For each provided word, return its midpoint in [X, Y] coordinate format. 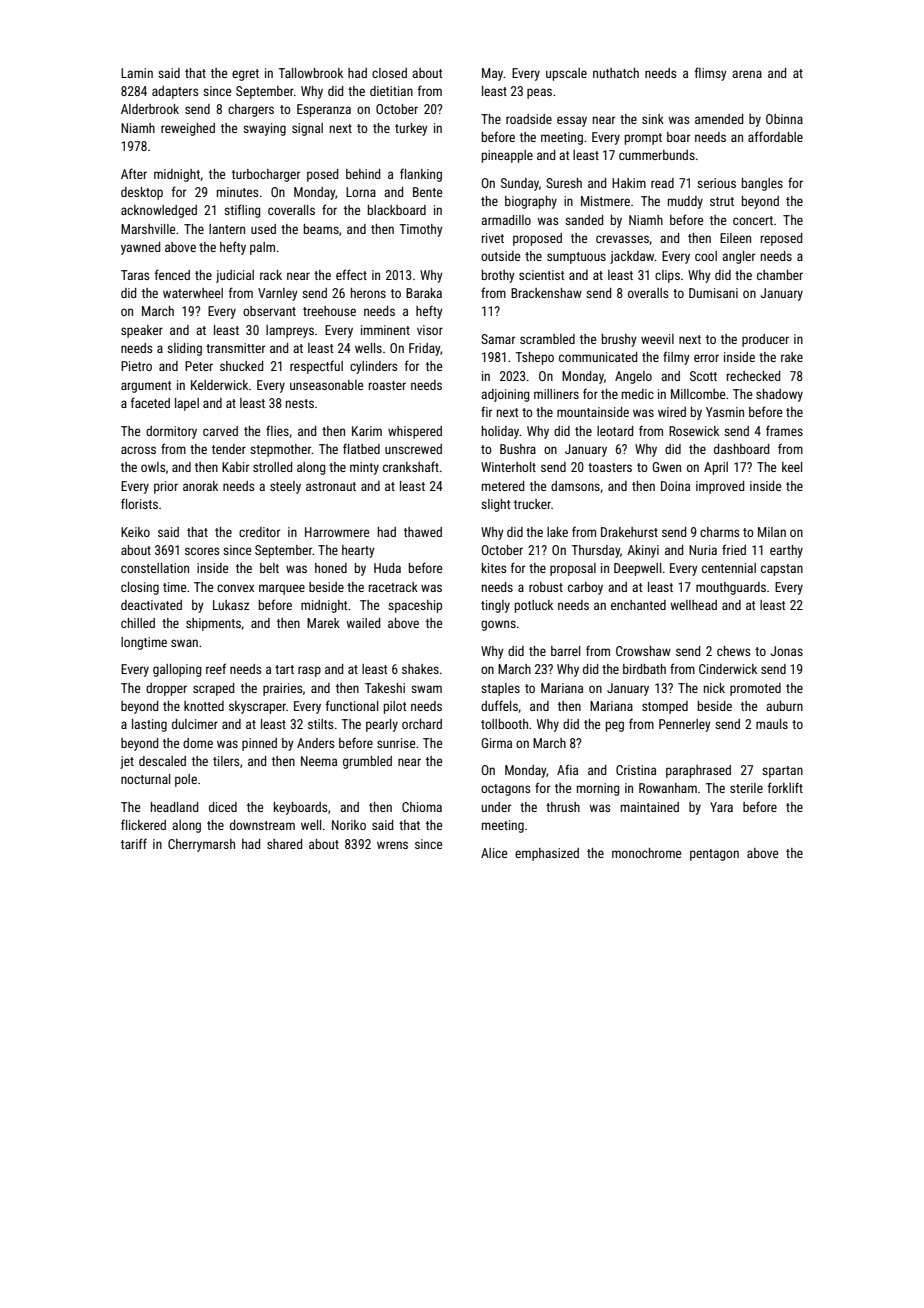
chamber [780, 275]
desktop [142, 193]
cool [706, 256]
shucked [241, 366]
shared [284, 844]
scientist [541, 275]
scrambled [547, 339]
